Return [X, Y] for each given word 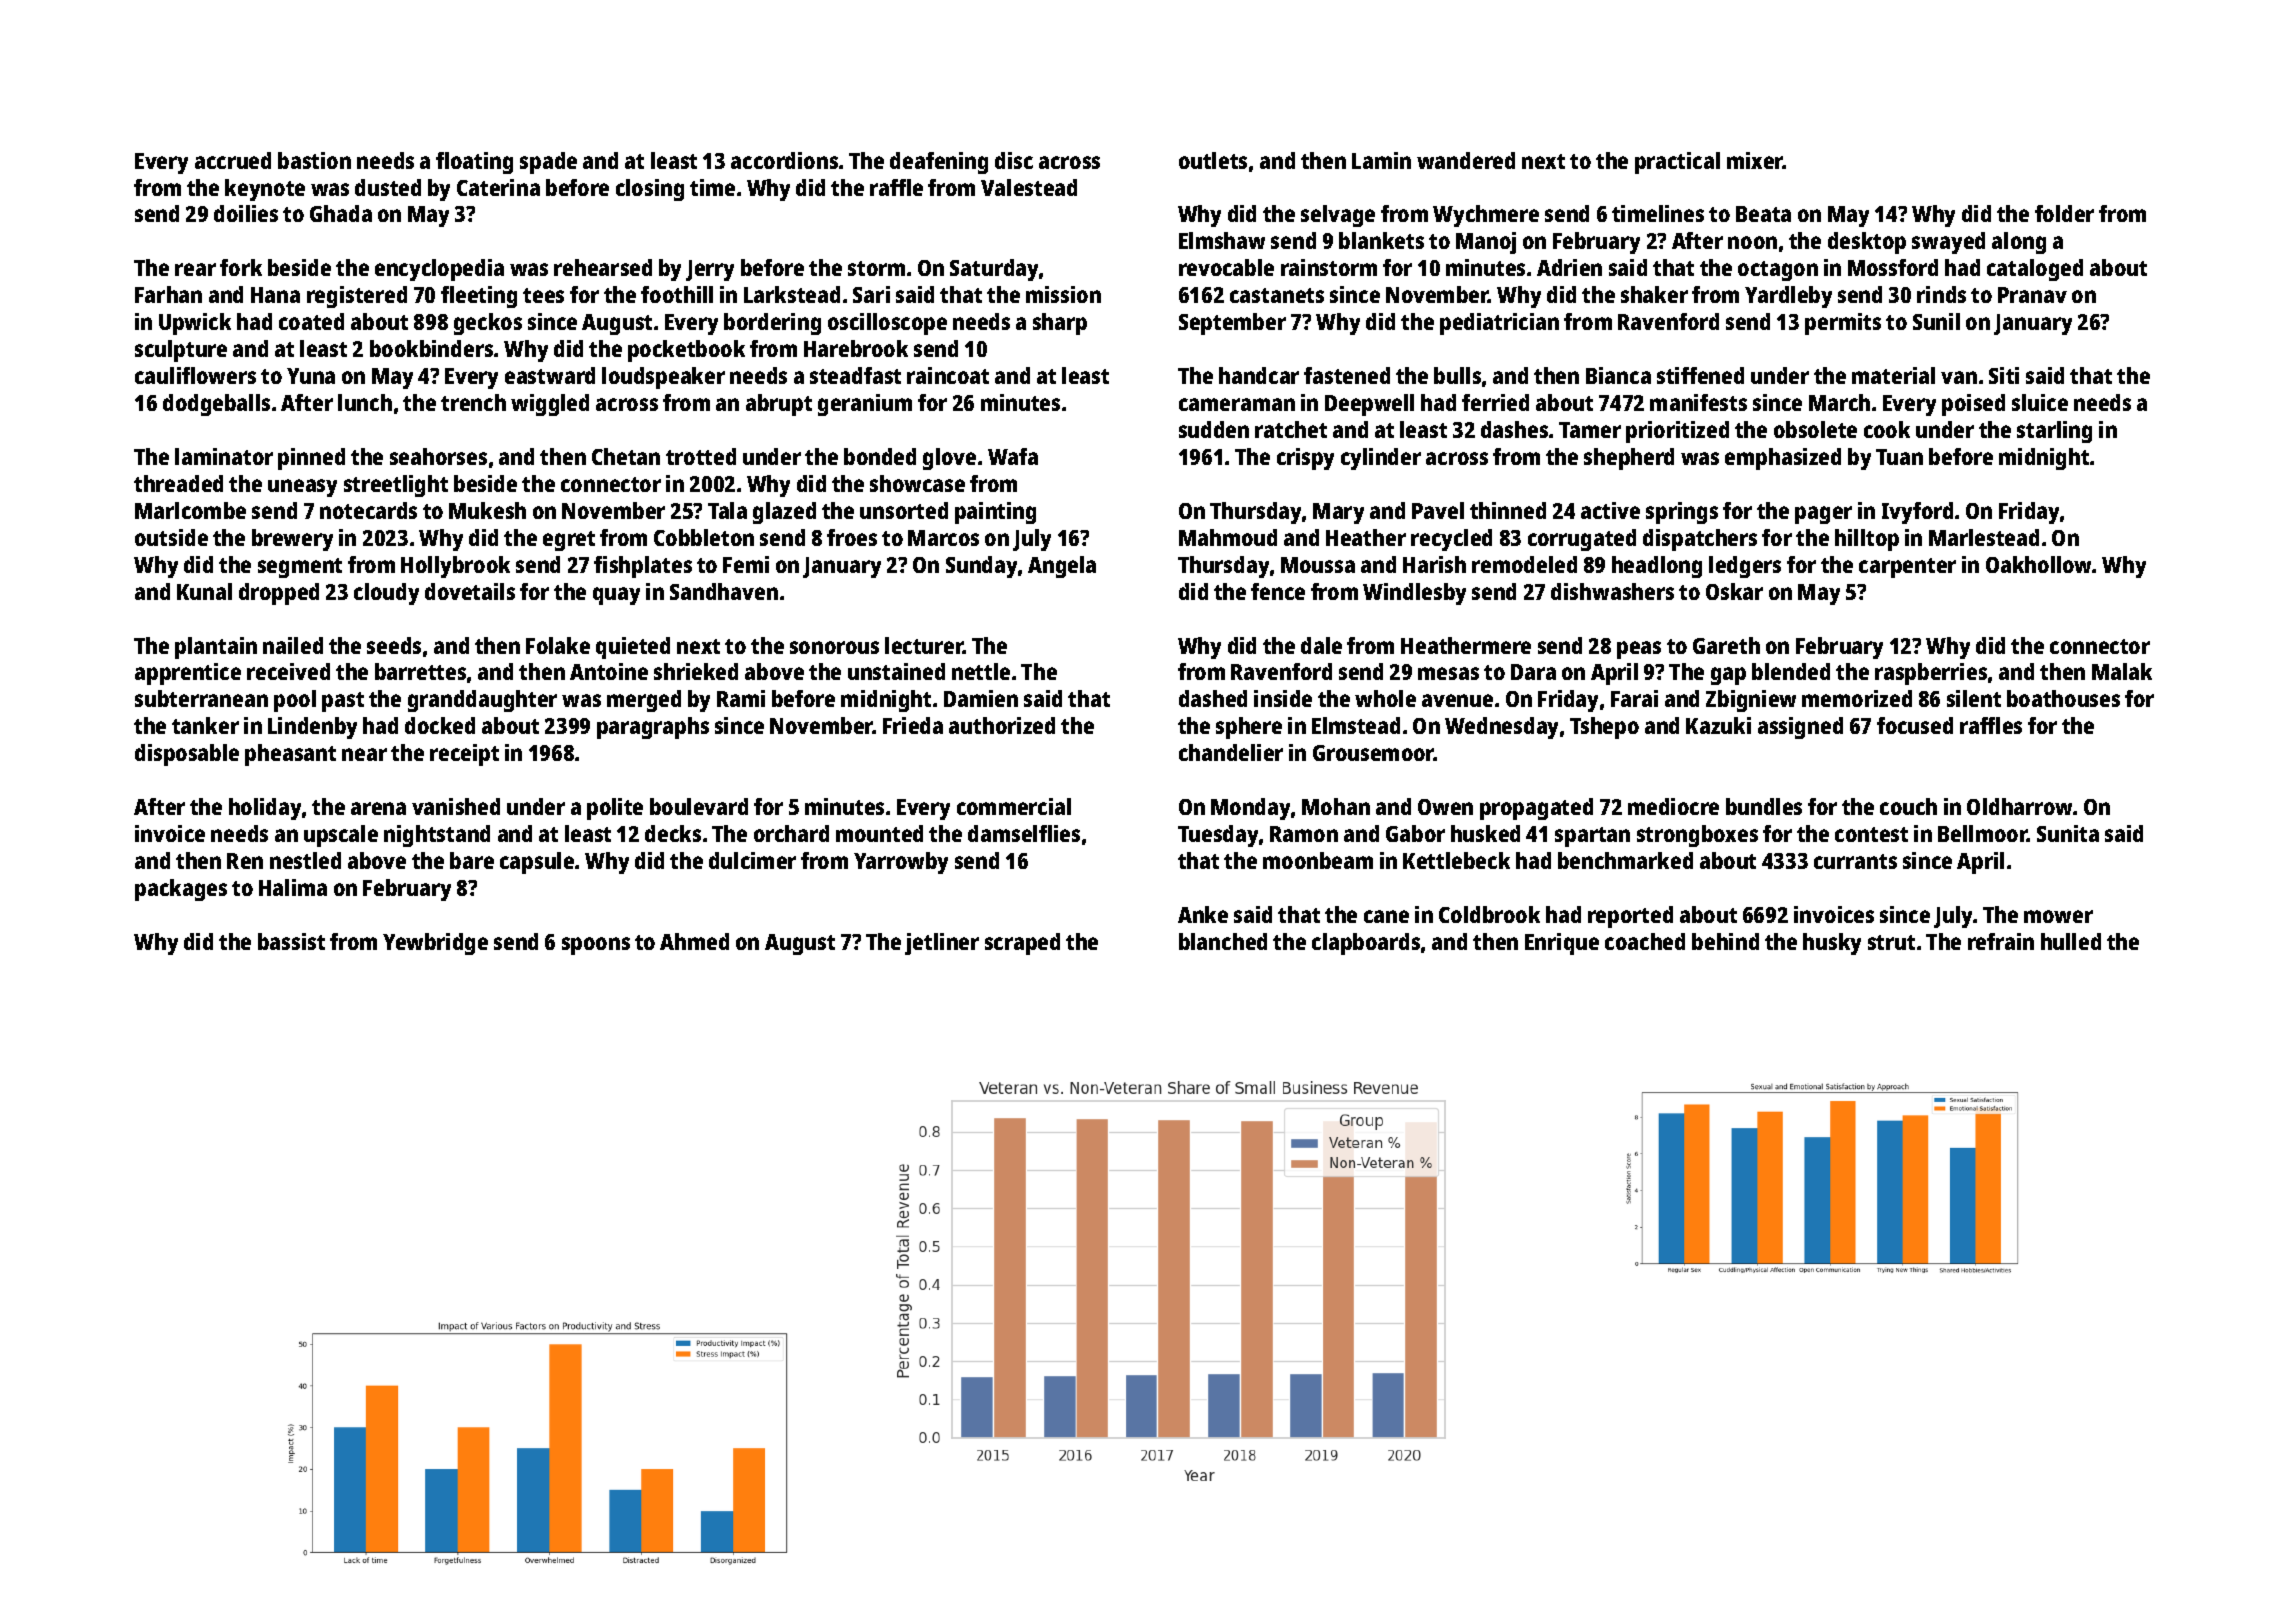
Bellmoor [1982, 833]
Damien [981, 698]
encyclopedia [439, 270]
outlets [1213, 160]
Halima [293, 887]
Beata [1763, 214]
